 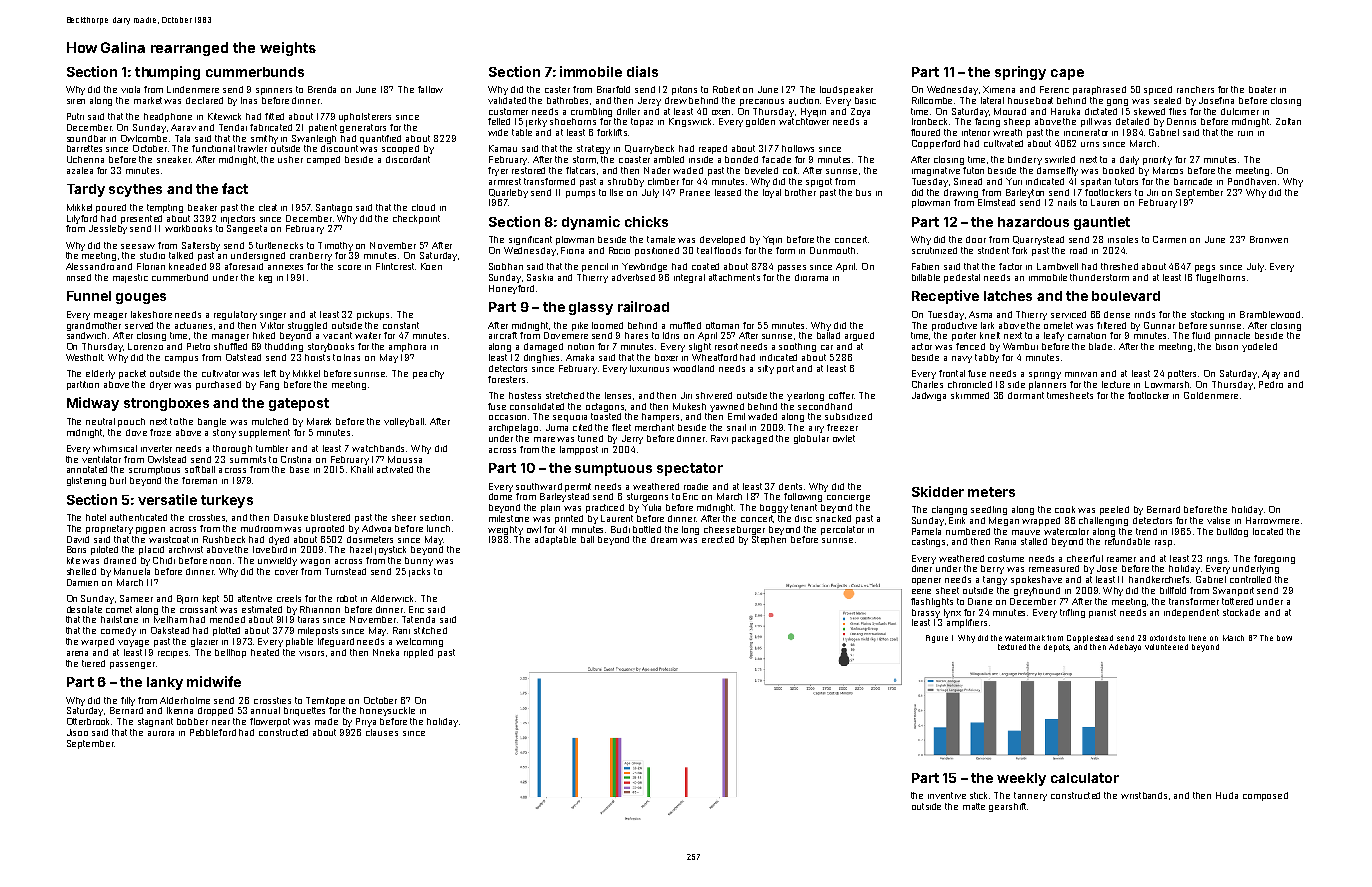 What do you see at coordinates (952, 373) in the screenshot?
I see `frontal` at bounding box center [952, 373].
